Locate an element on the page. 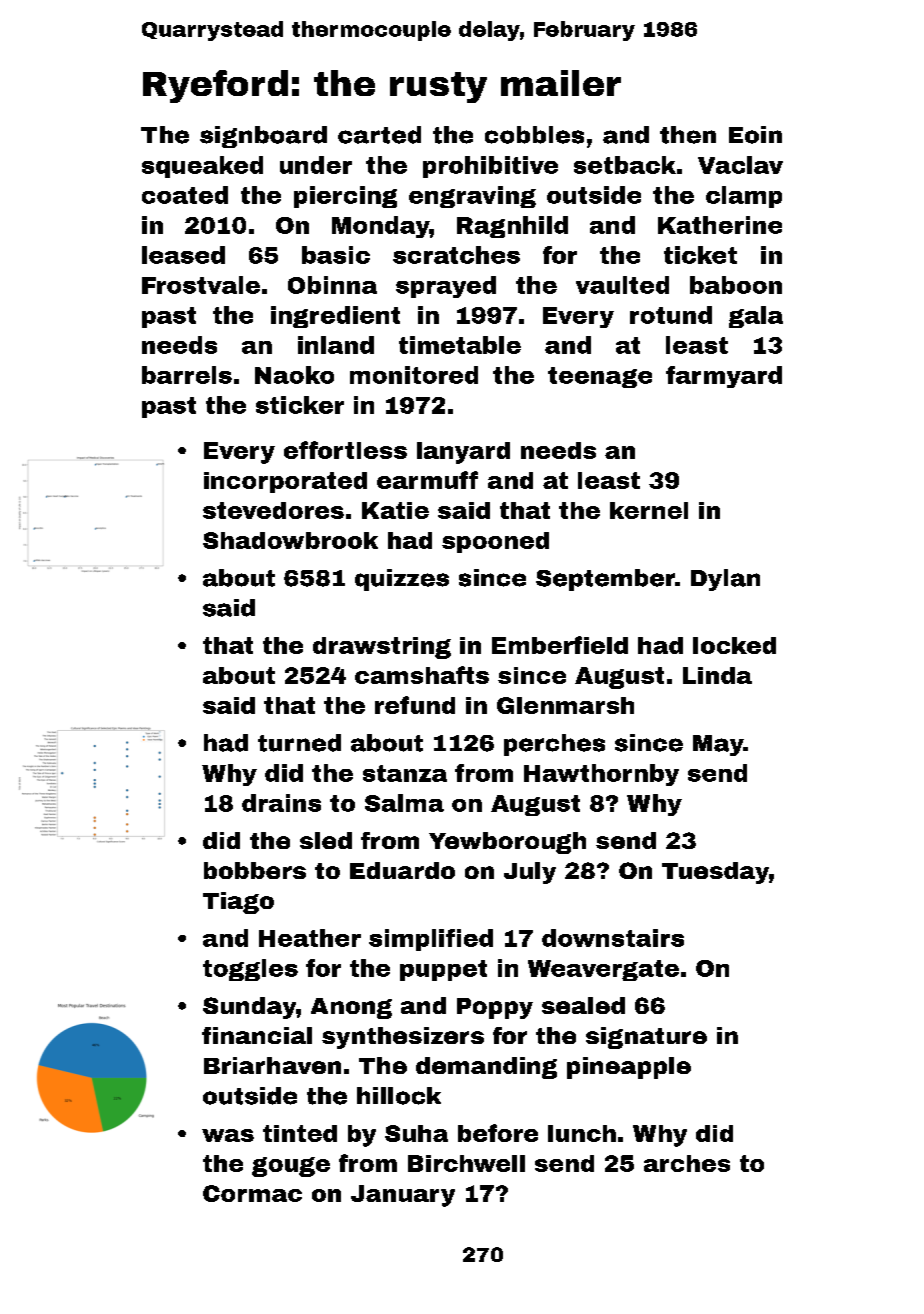 The image size is (924, 1314). was is located at coordinates (228, 1135).
